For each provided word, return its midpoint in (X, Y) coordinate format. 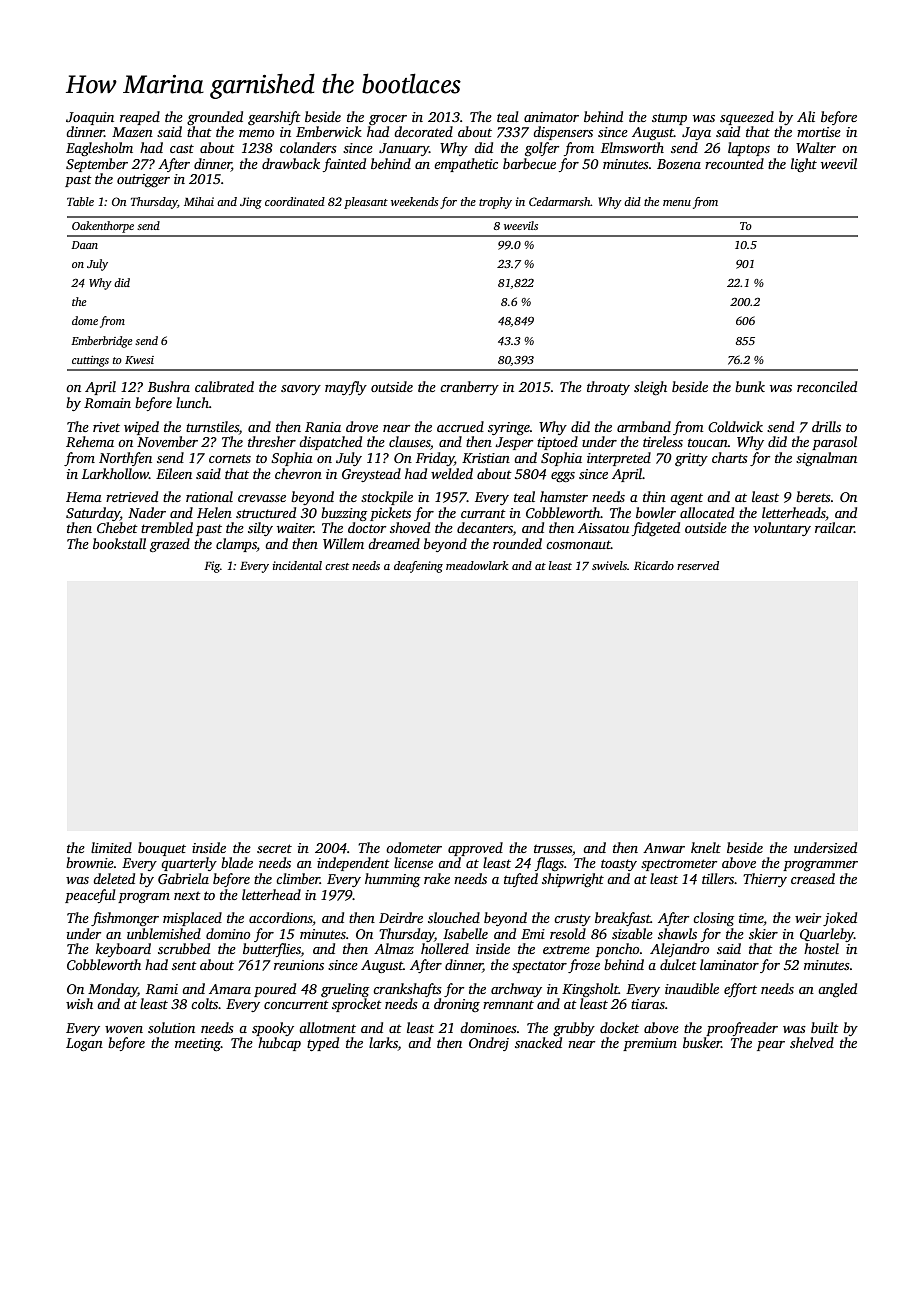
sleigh (650, 388)
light (804, 165)
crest (337, 566)
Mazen (132, 132)
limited (111, 847)
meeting (198, 1044)
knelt (706, 847)
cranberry (469, 388)
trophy (495, 203)
